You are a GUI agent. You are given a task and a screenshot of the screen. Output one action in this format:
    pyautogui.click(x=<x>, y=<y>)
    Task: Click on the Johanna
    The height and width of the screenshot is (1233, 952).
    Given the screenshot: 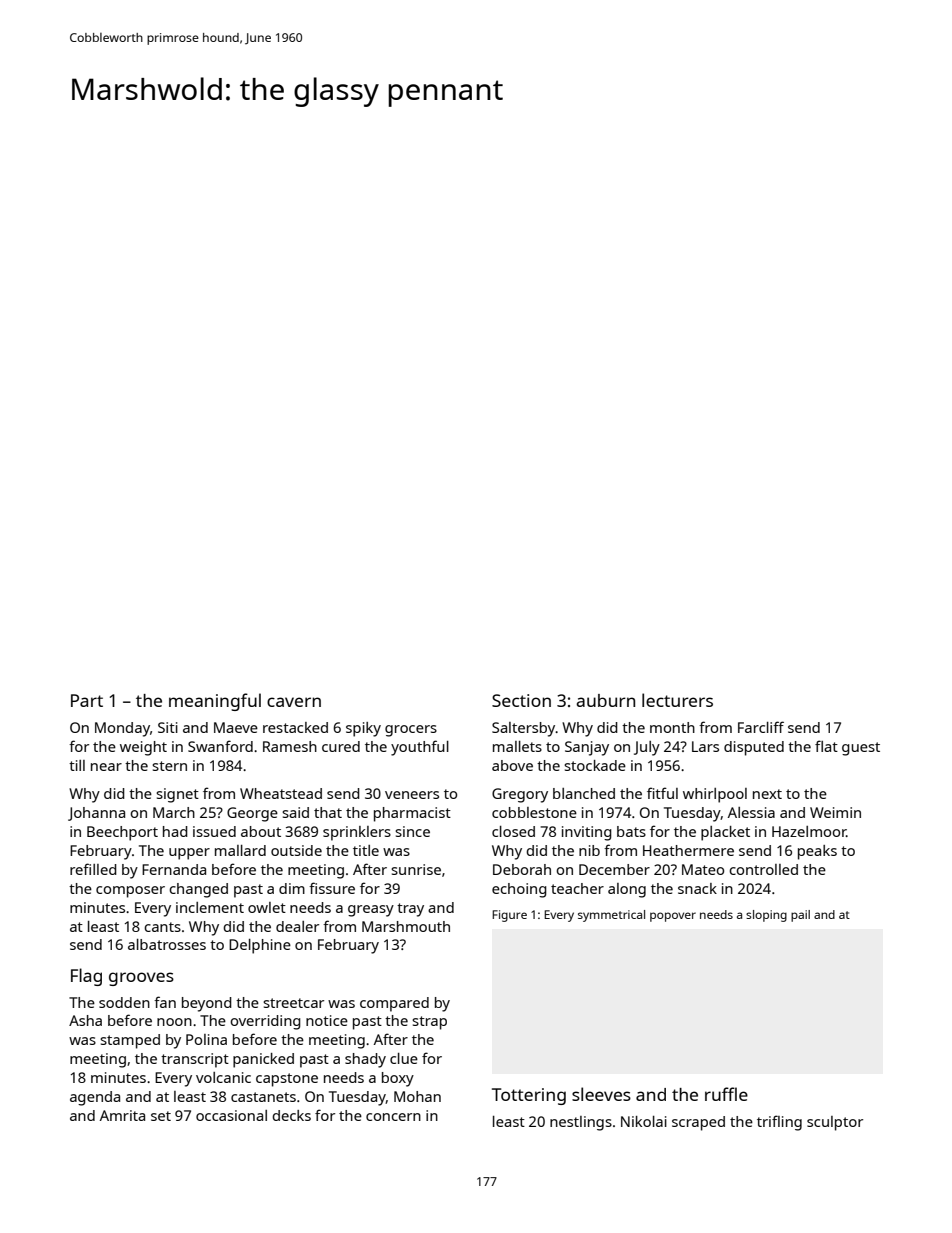 What is the action you would take?
    pyautogui.click(x=96, y=814)
